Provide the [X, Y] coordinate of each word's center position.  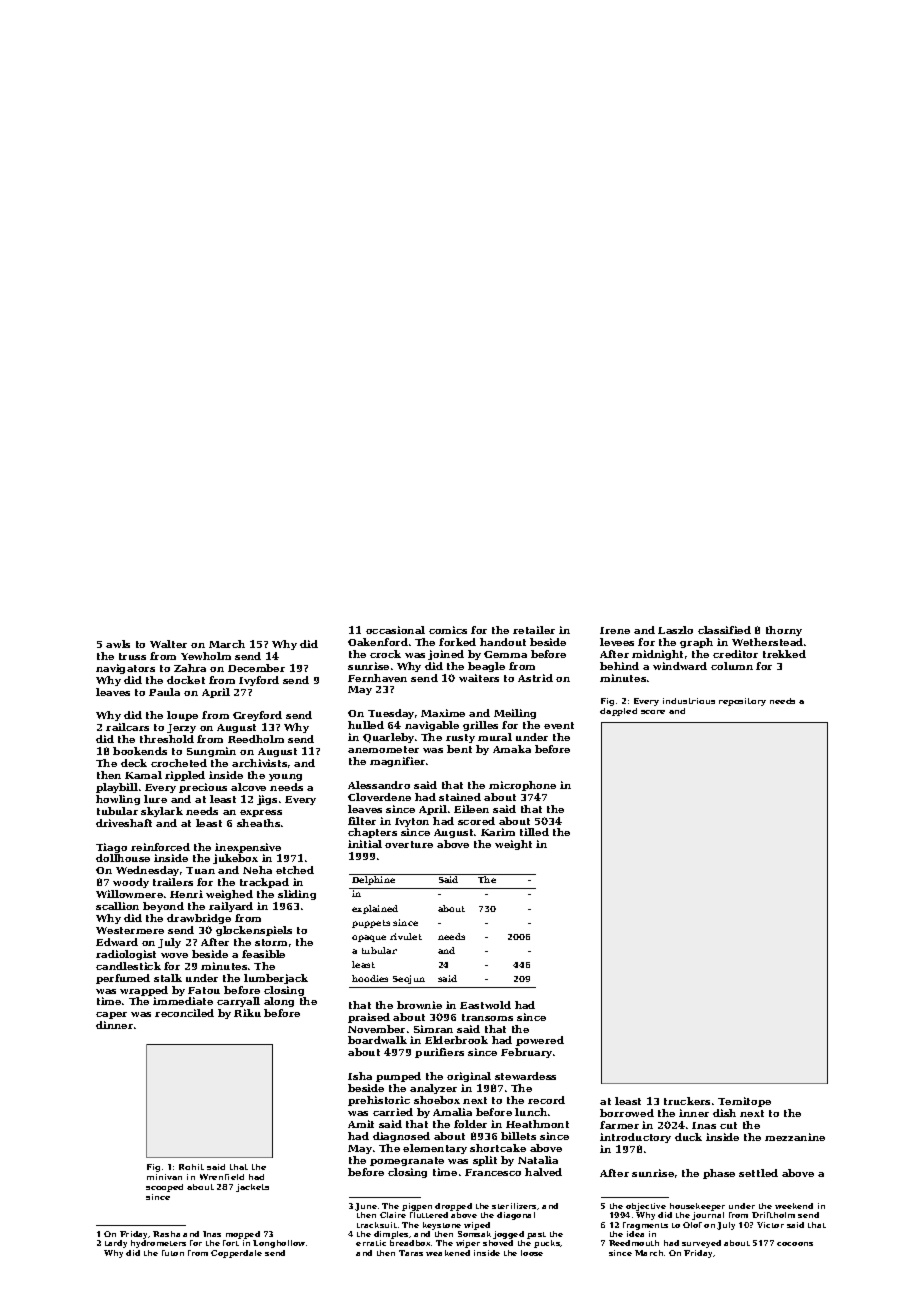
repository [742, 702]
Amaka [512, 749]
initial [365, 844]
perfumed [123, 979]
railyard [231, 907]
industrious [689, 701]
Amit [361, 1124]
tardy [116, 1244]
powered [540, 1041]
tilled [534, 832]
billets [518, 1136]
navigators [125, 669]
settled [758, 1173]
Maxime [443, 713]
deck [134, 763]
